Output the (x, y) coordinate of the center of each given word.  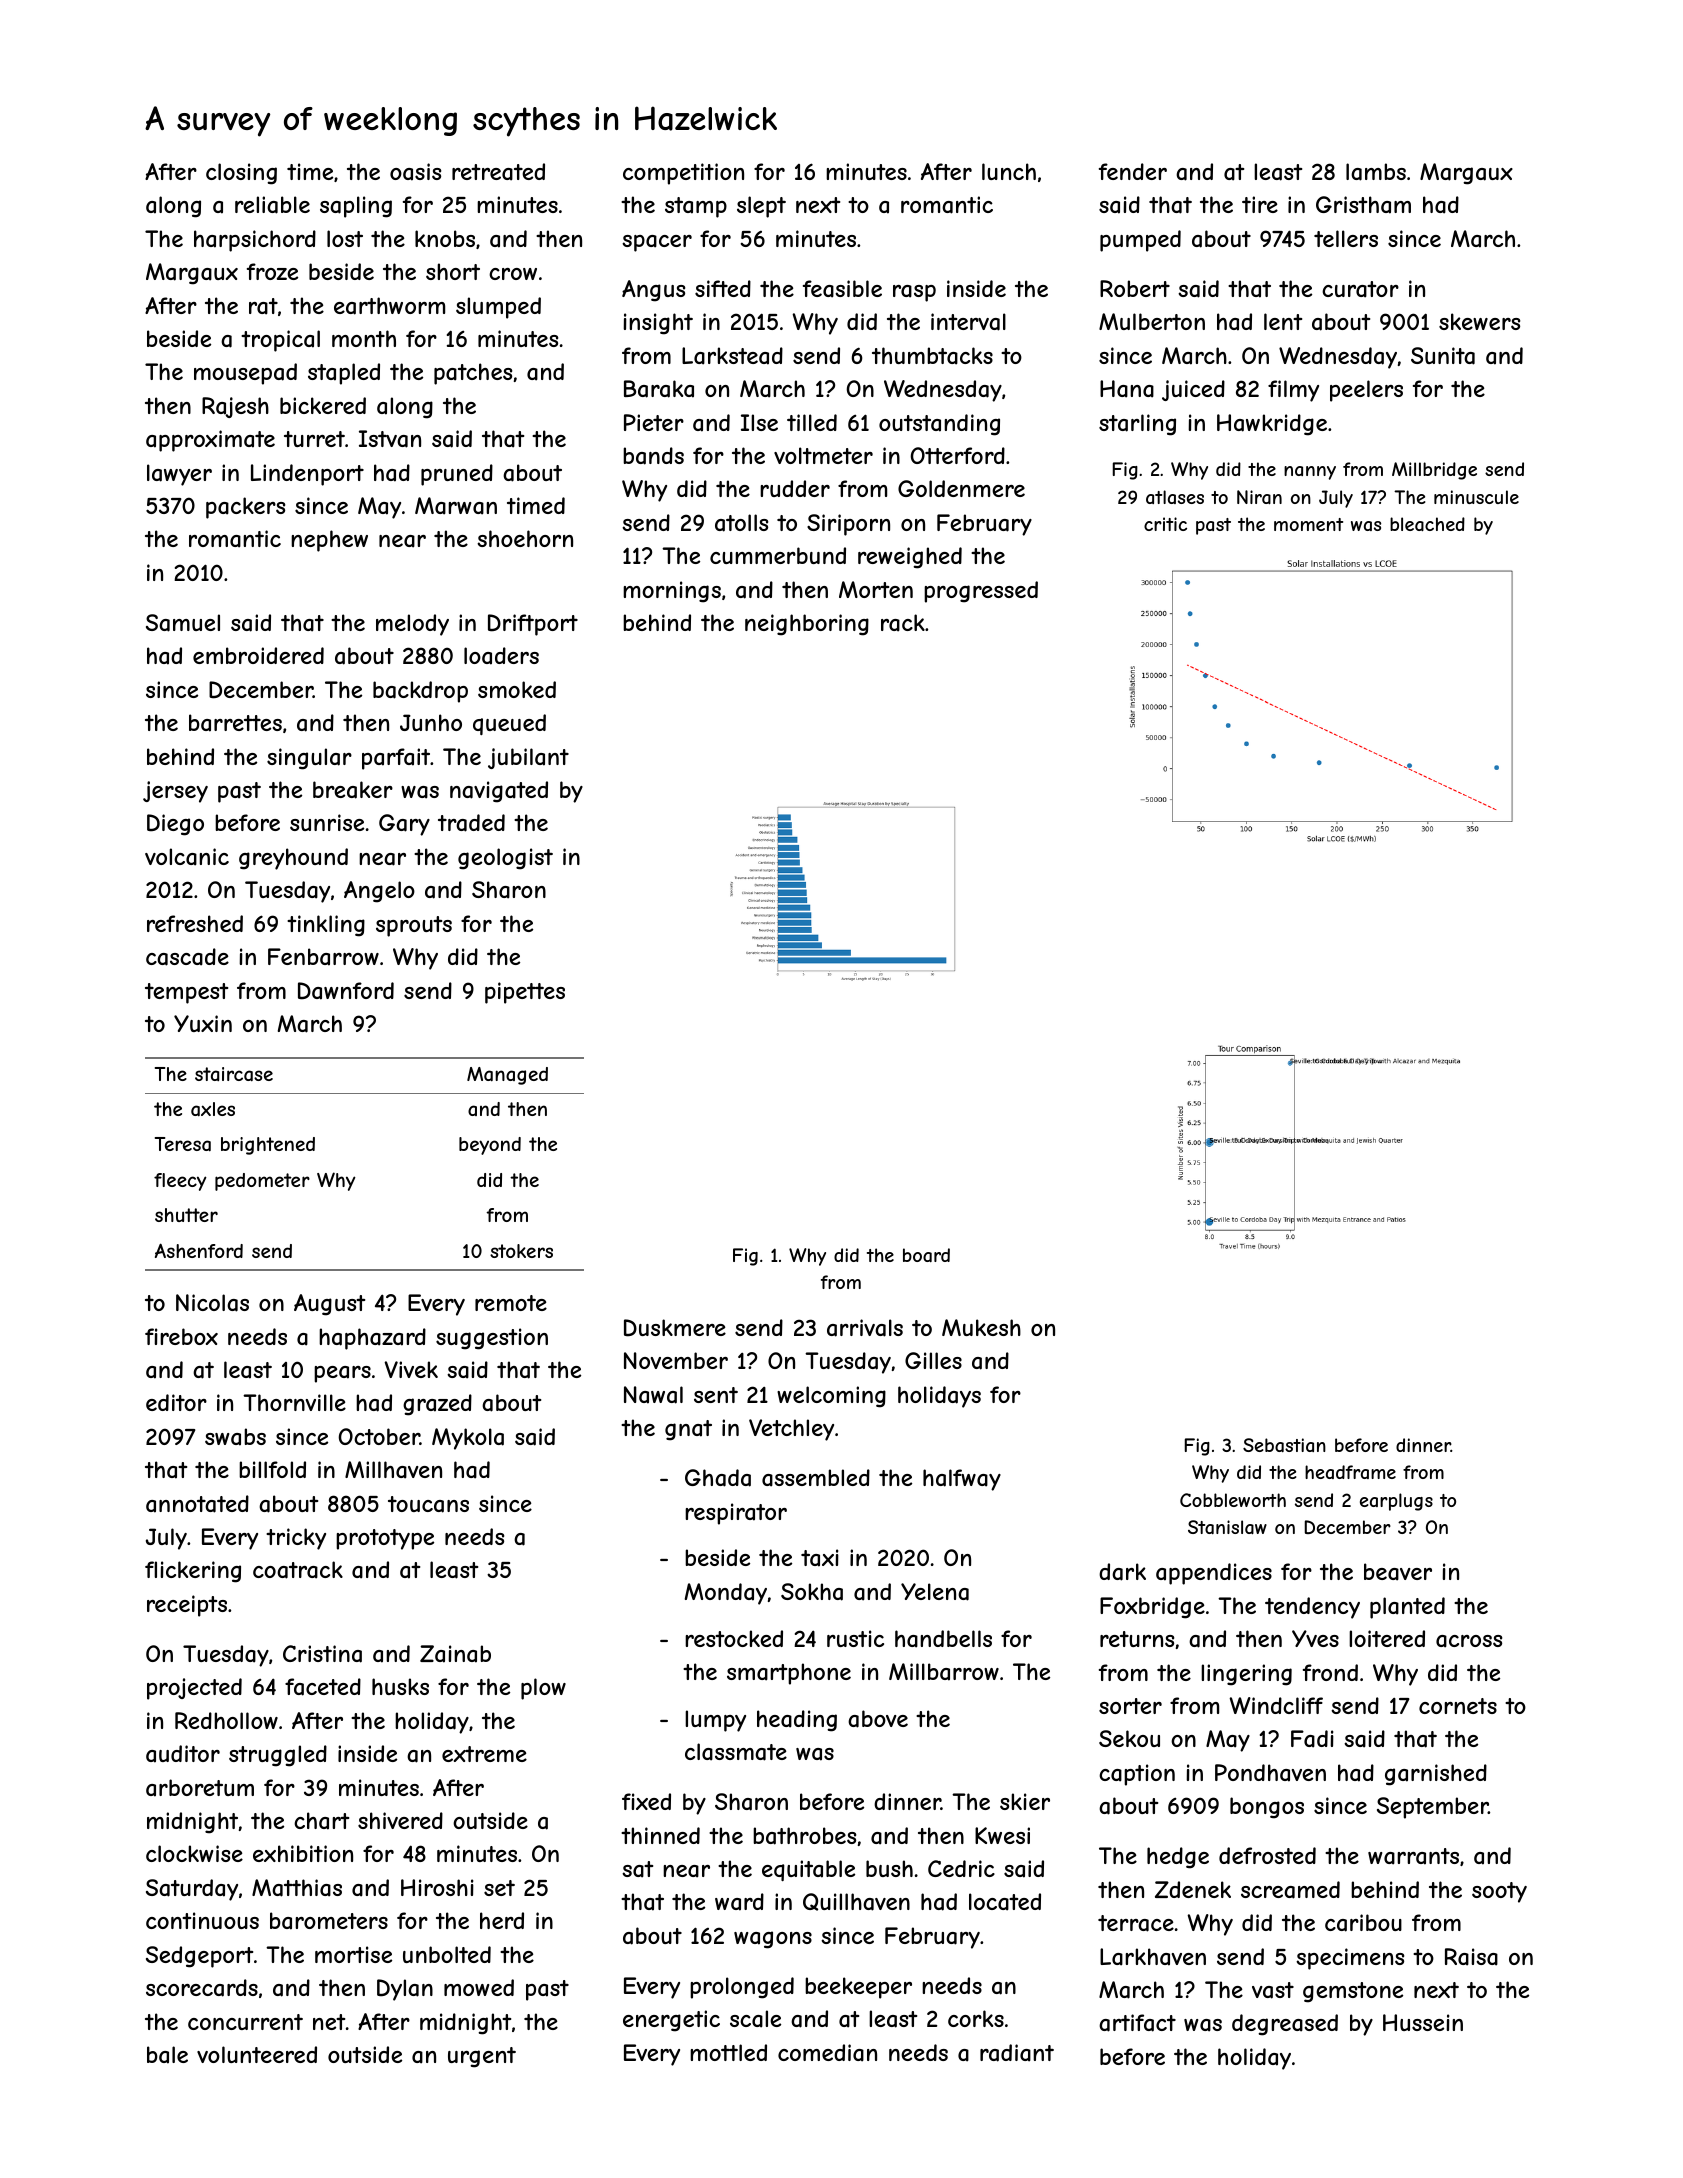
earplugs (1396, 1502)
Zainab (455, 1654)
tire (1260, 204)
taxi (820, 1558)
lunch (1009, 171)
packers (245, 508)
